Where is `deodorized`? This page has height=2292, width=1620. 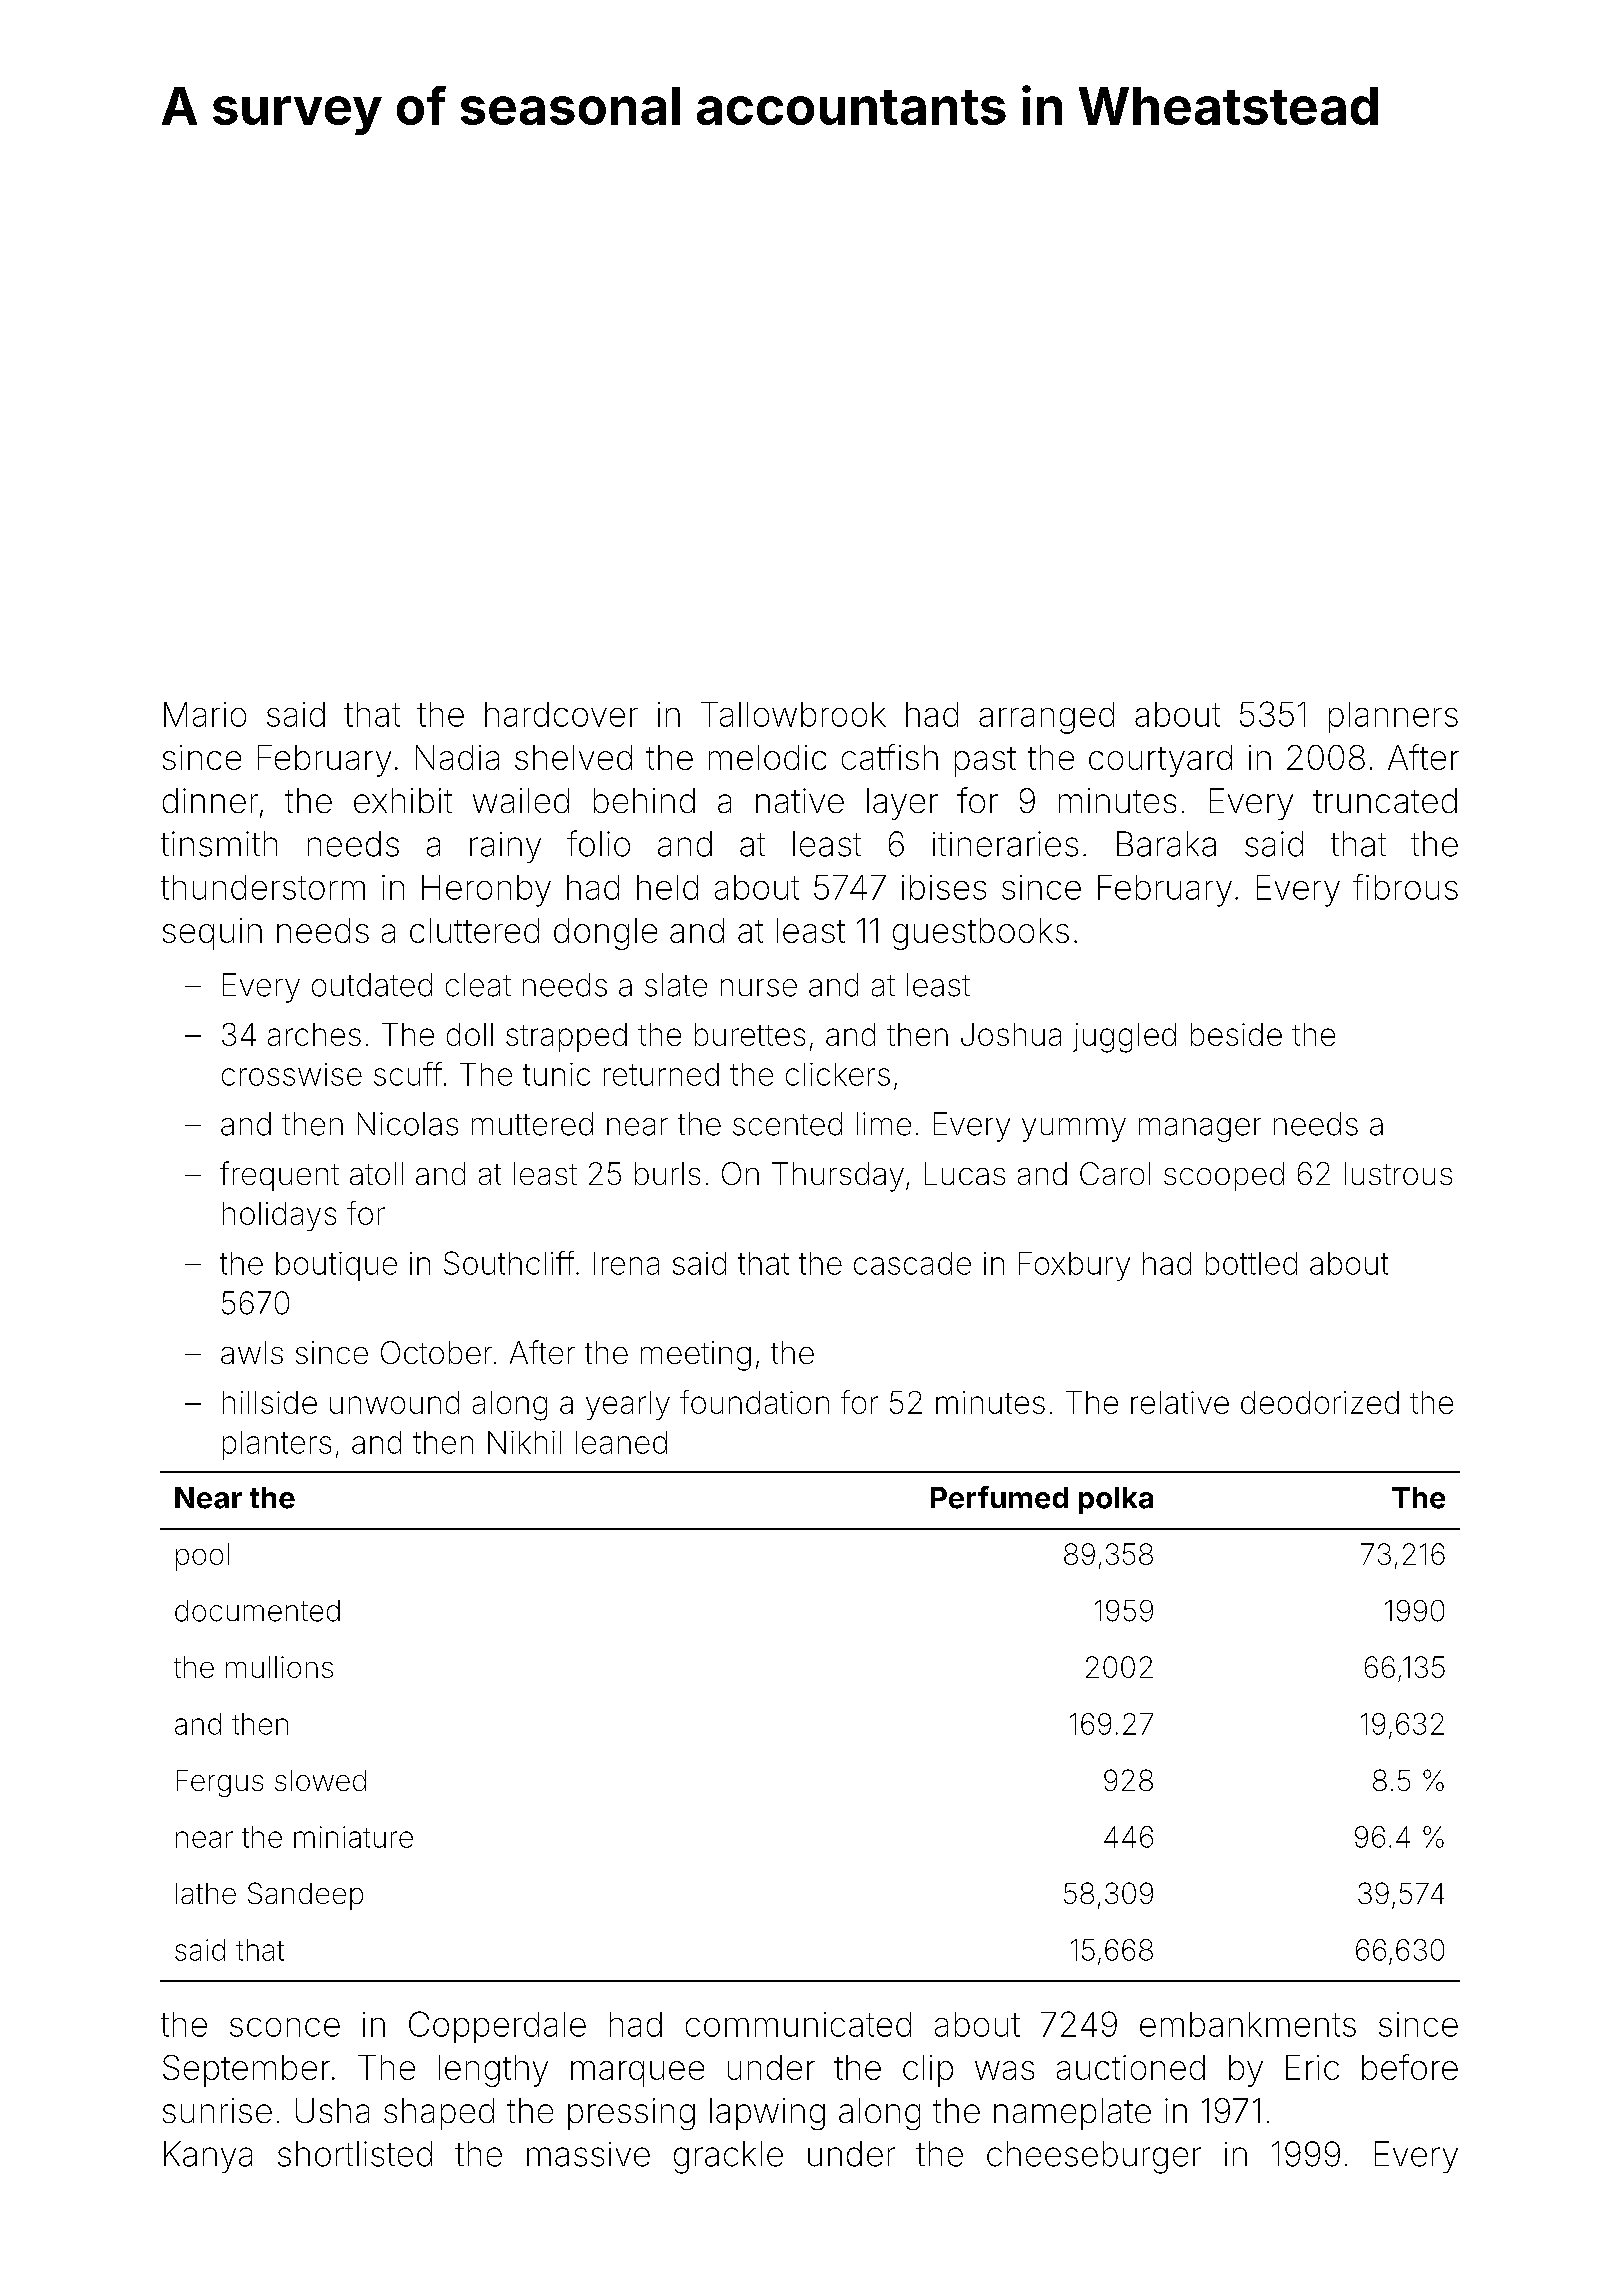
deodorized is located at coordinates (1320, 1402).
